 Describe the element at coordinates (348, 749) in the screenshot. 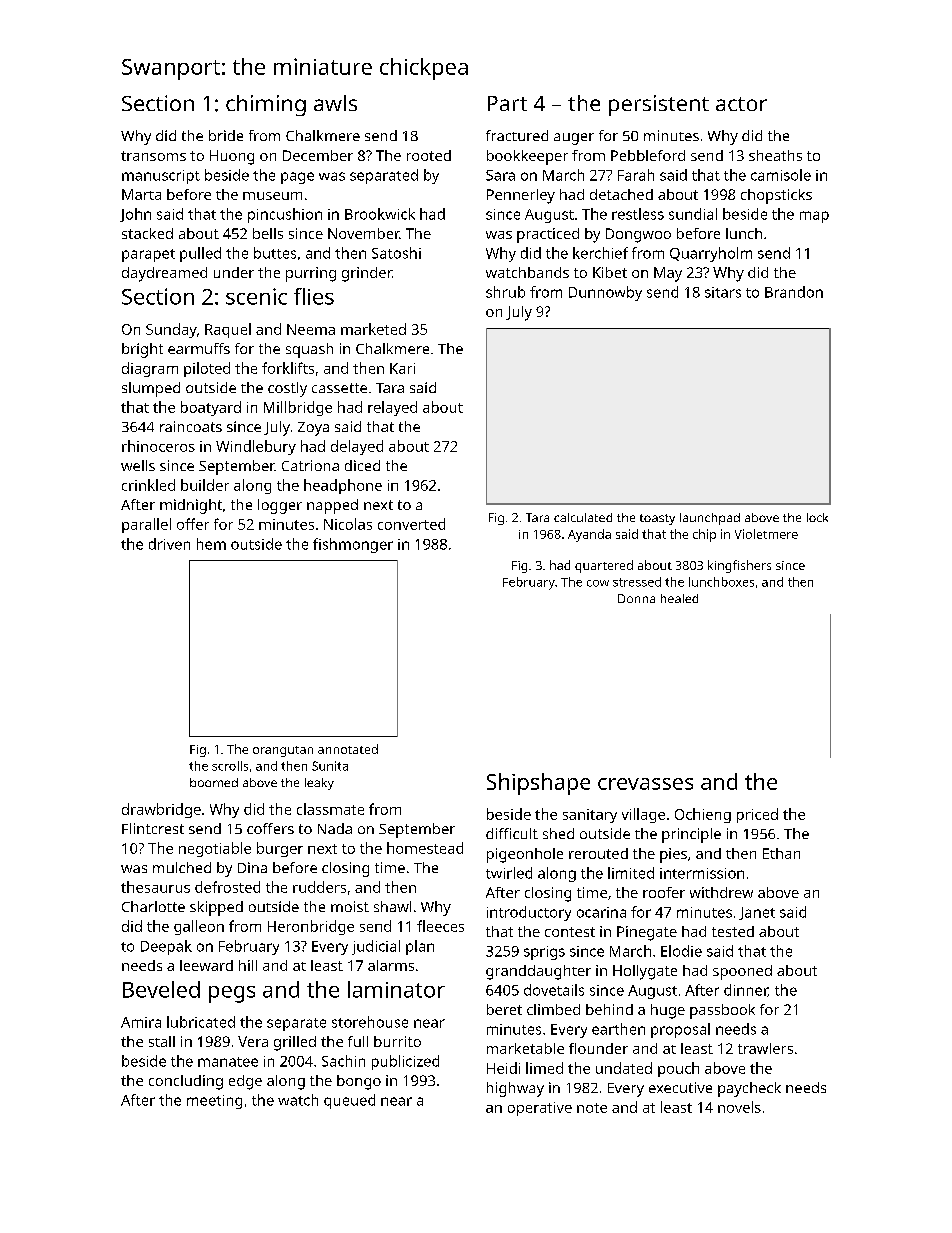

I see `annotated` at that location.
